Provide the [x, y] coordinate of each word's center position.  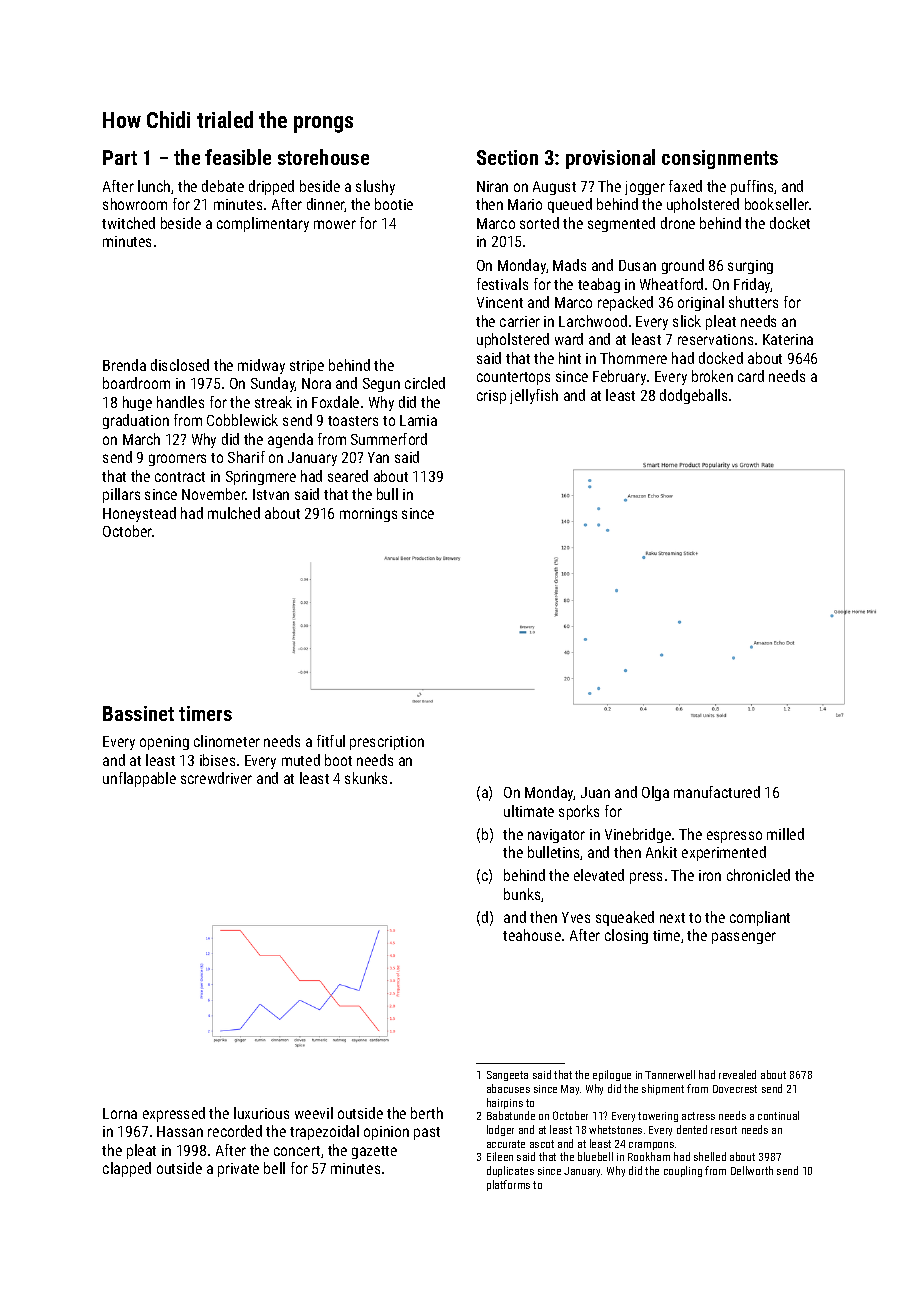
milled [785, 834]
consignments [720, 159]
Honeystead [139, 514]
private [238, 1170]
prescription [387, 743]
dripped [271, 187]
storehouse [323, 157]
